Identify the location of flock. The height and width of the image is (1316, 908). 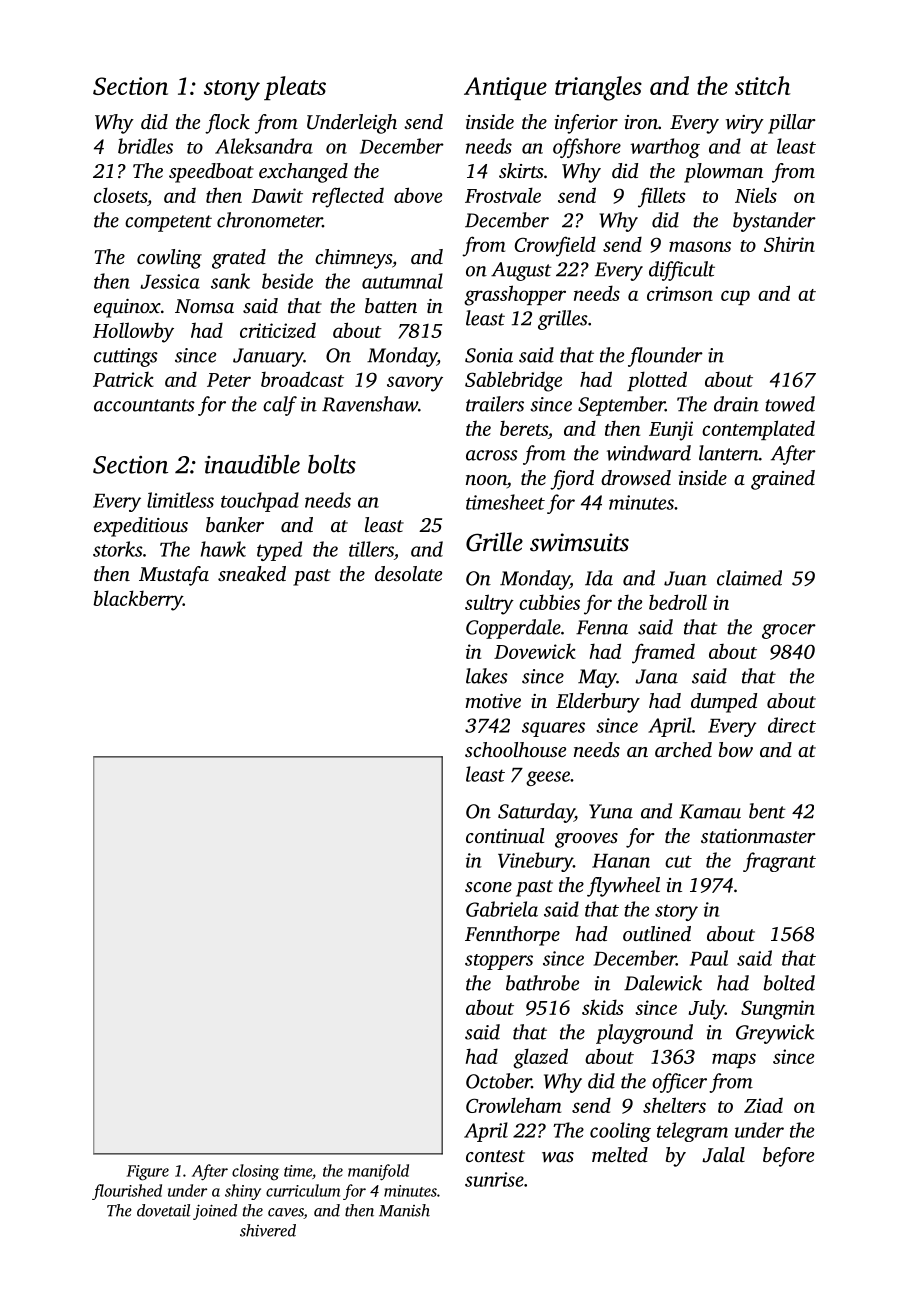
(227, 124).
